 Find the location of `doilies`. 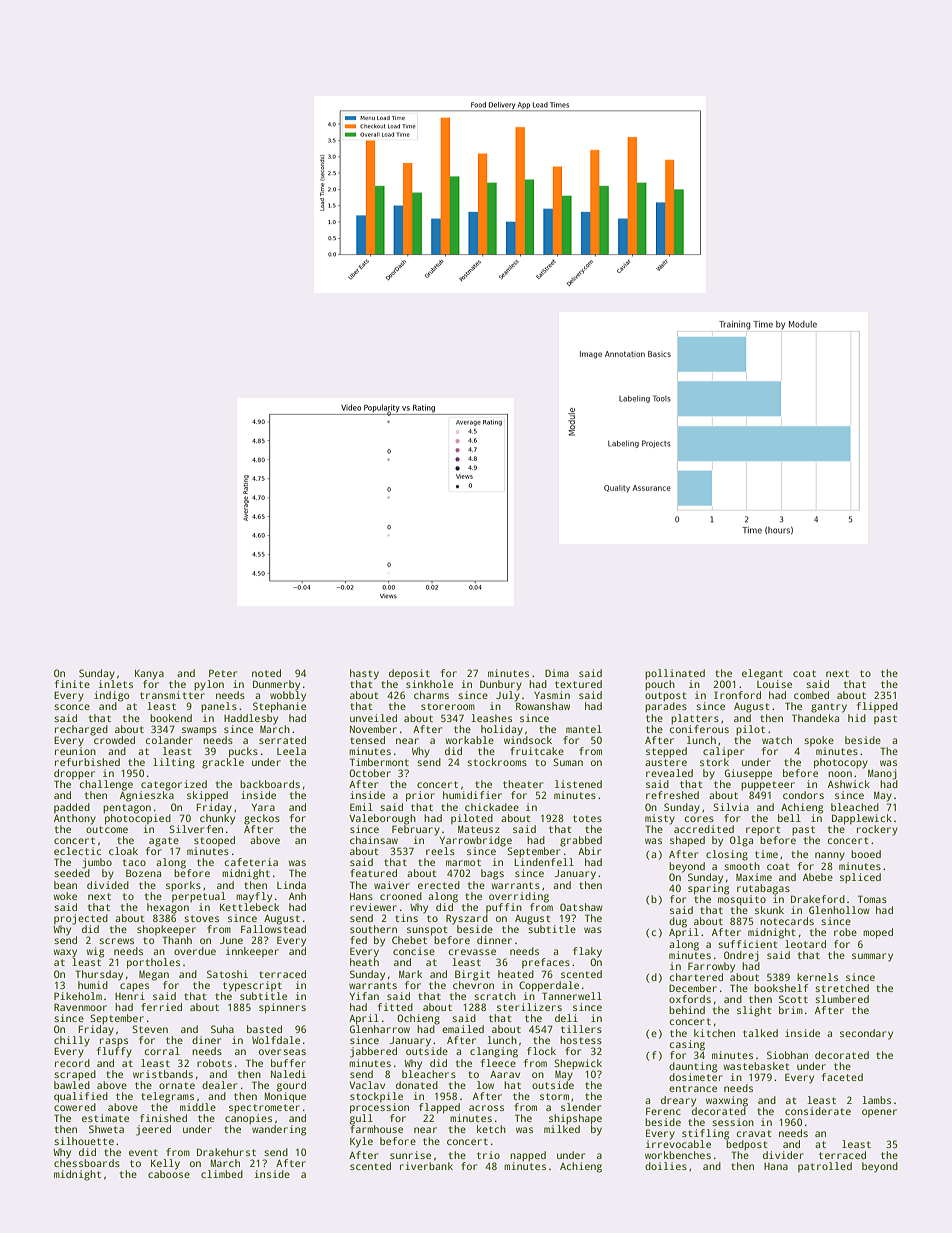

doilies is located at coordinates (666, 1166).
